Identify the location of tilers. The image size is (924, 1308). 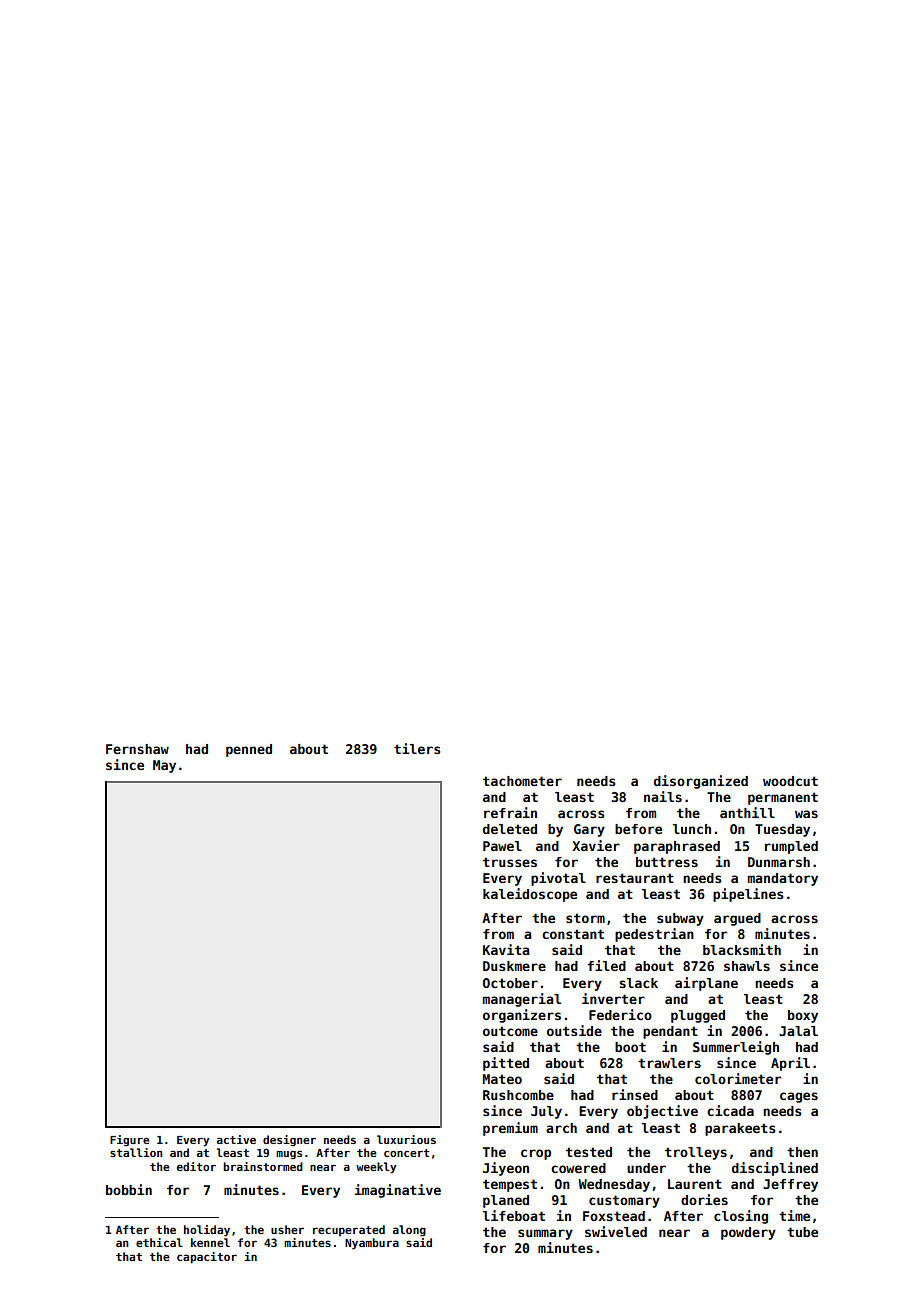
(417, 748).
